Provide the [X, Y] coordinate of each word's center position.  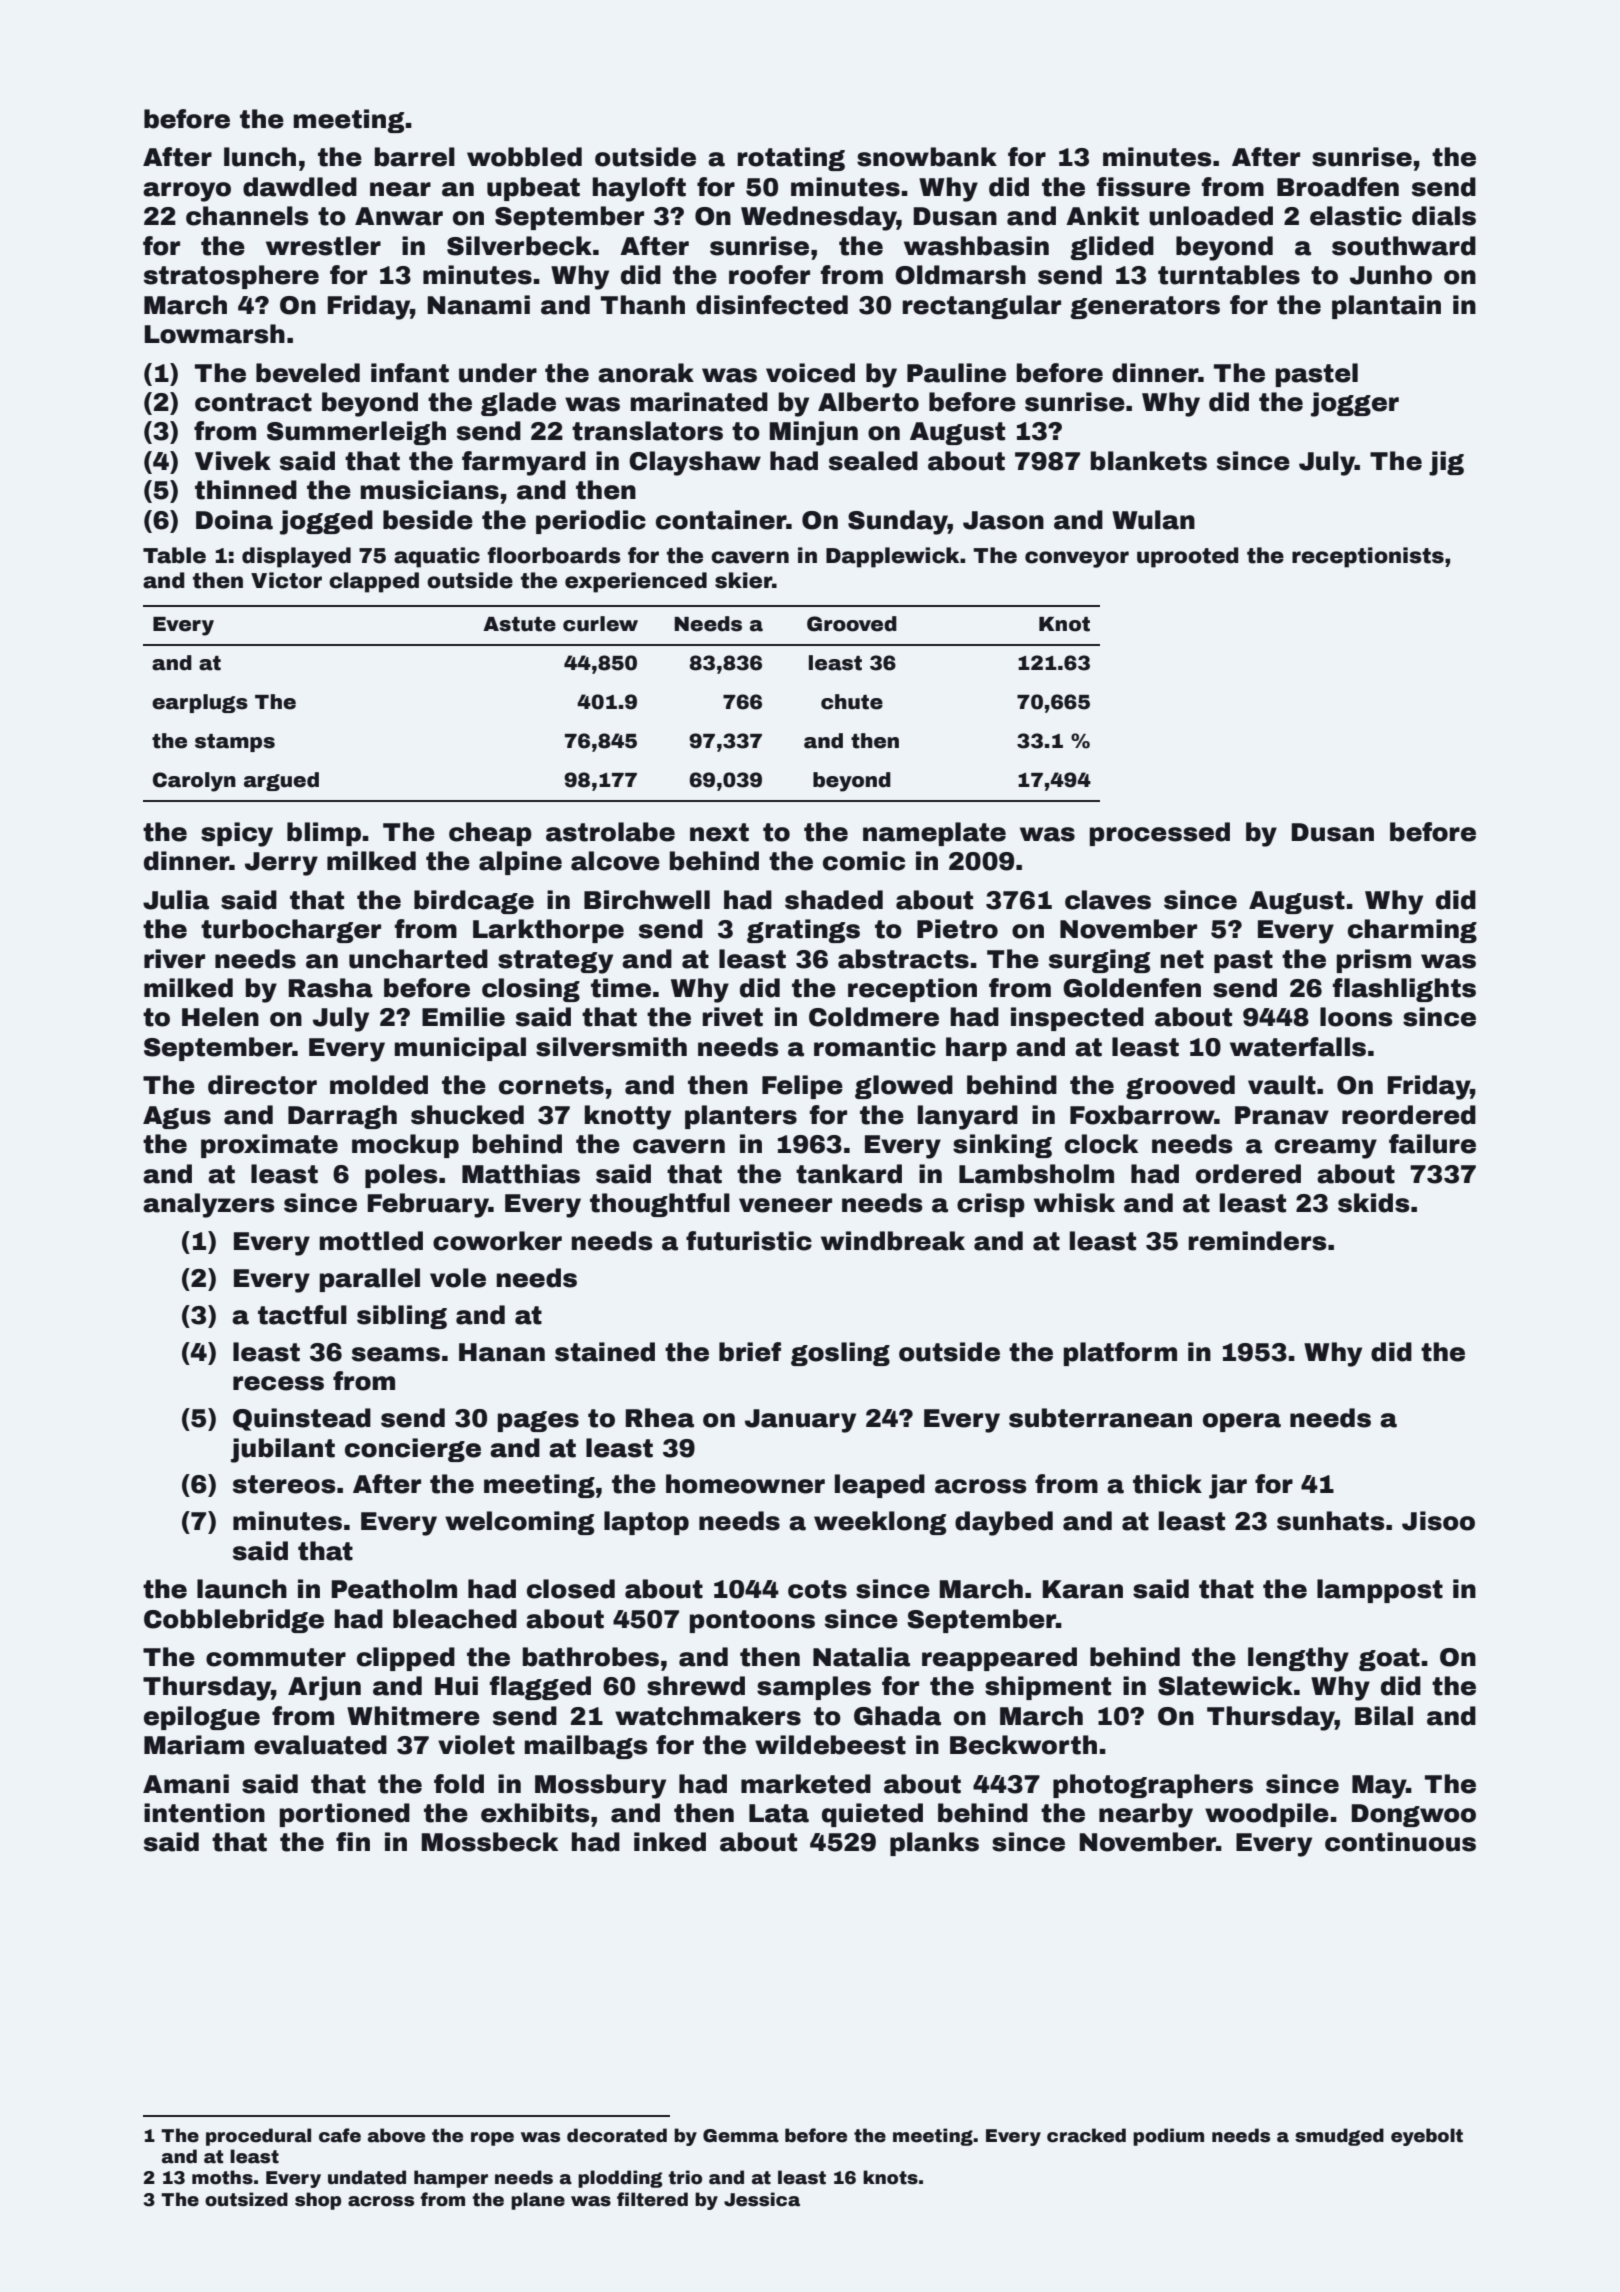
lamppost [1380, 1591]
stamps [235, 743]
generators [1145, 307]
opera [1242, 1422]
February [428, 1205]
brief [750, 1352]
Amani [186, 1784]
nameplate [934, 834]
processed [1160, 834]
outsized [246, 2199]
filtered [652, 2199]
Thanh [643, 305]
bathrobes [591, 1657]
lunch [260, 157]
